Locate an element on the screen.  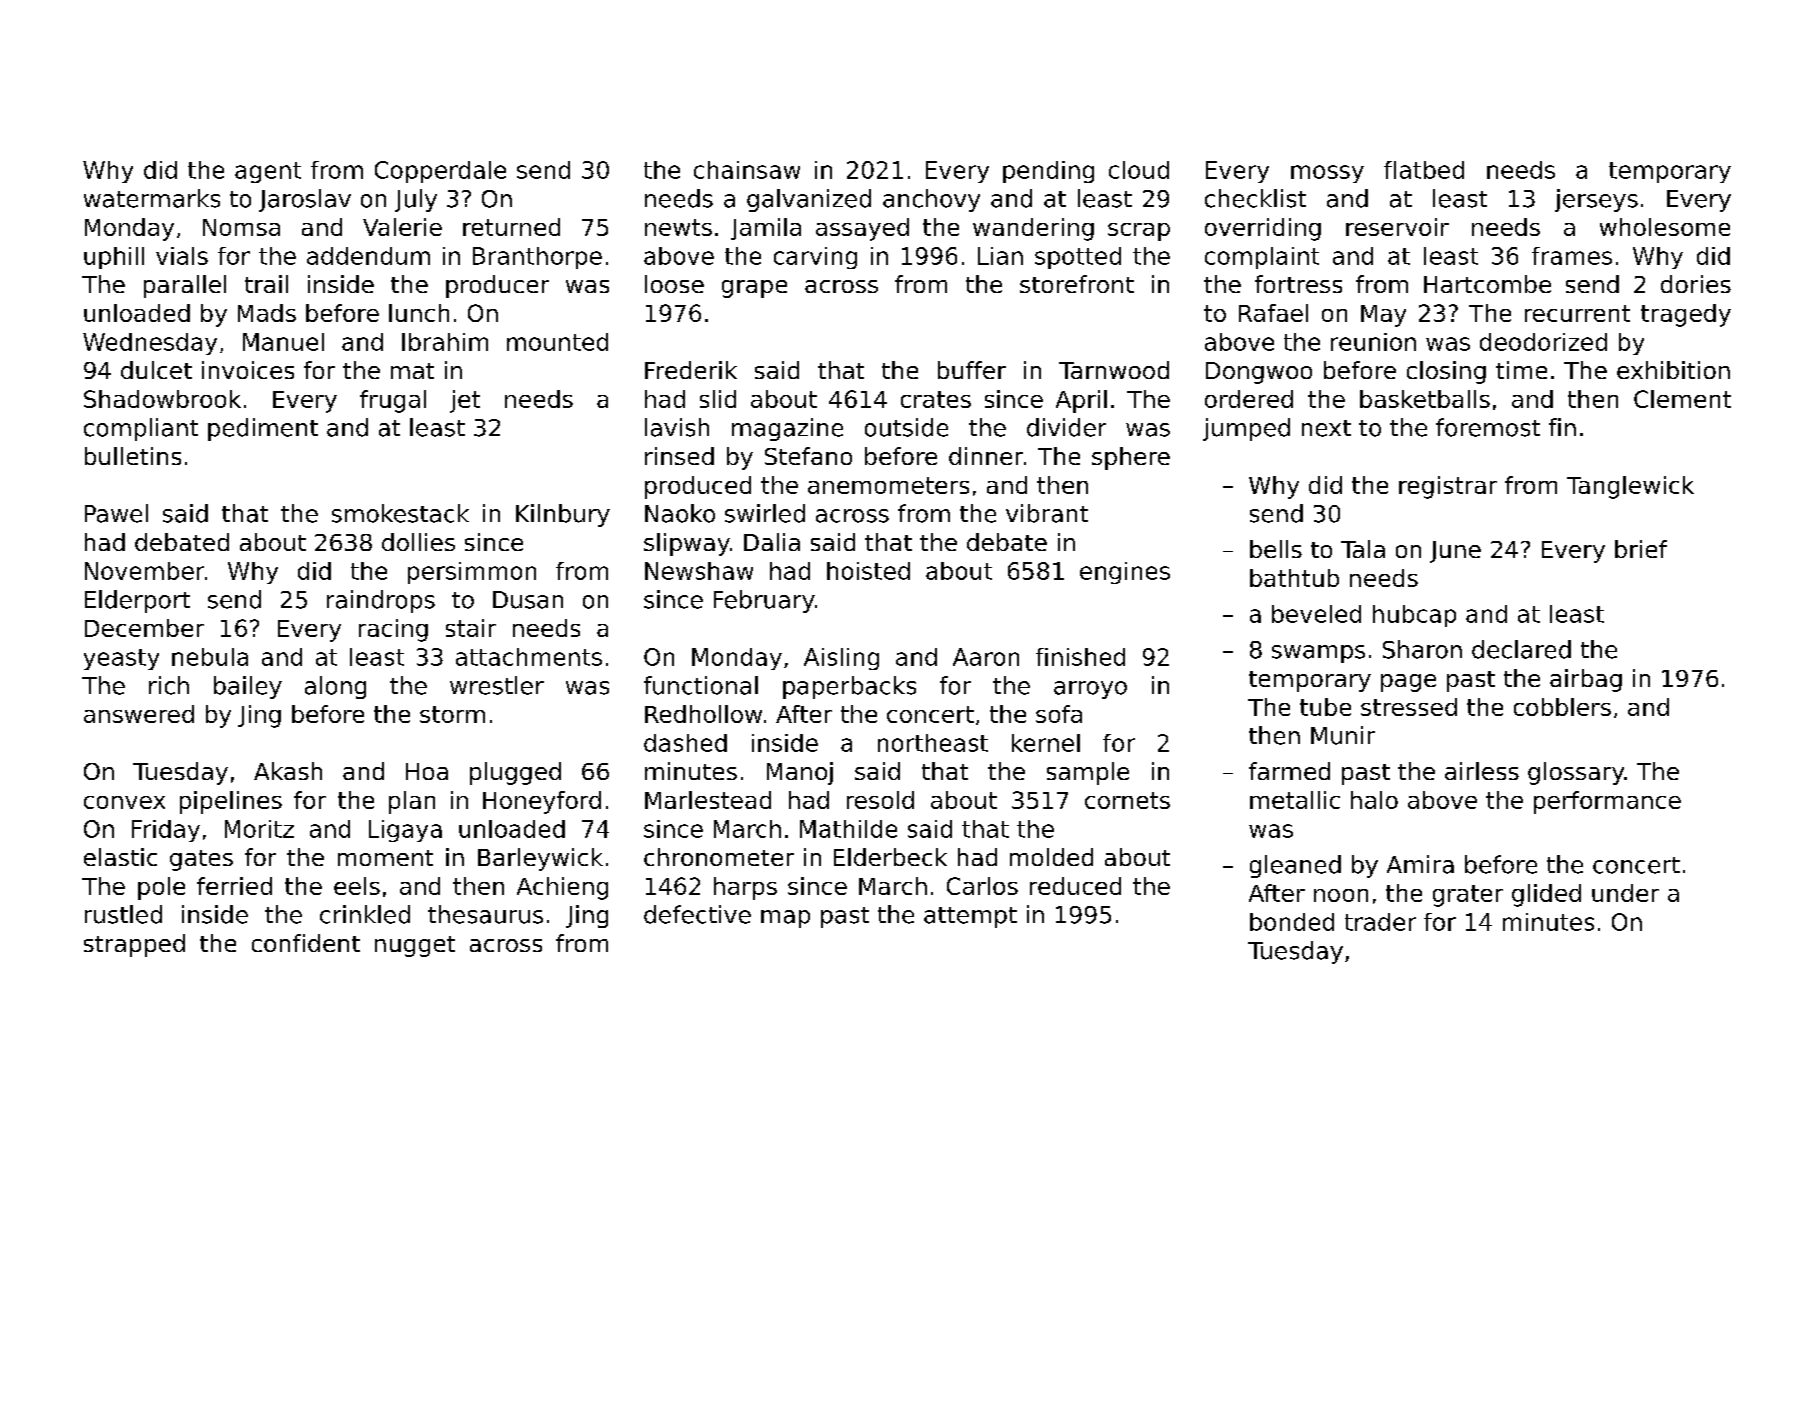
strapped is located at coordinates (134, 945).
